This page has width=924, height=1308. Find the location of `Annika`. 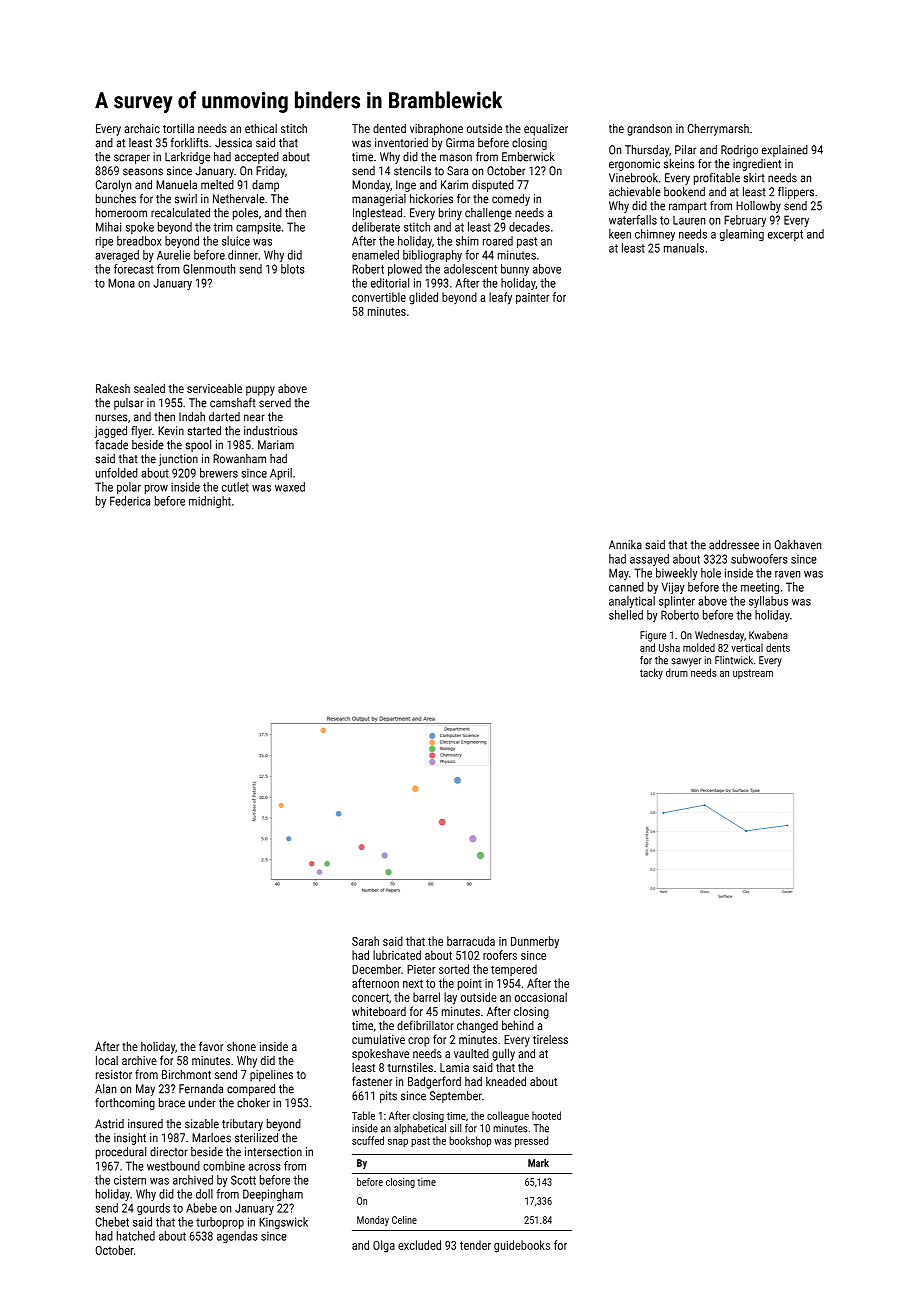

Annika is located at coordinates (625, 545).
